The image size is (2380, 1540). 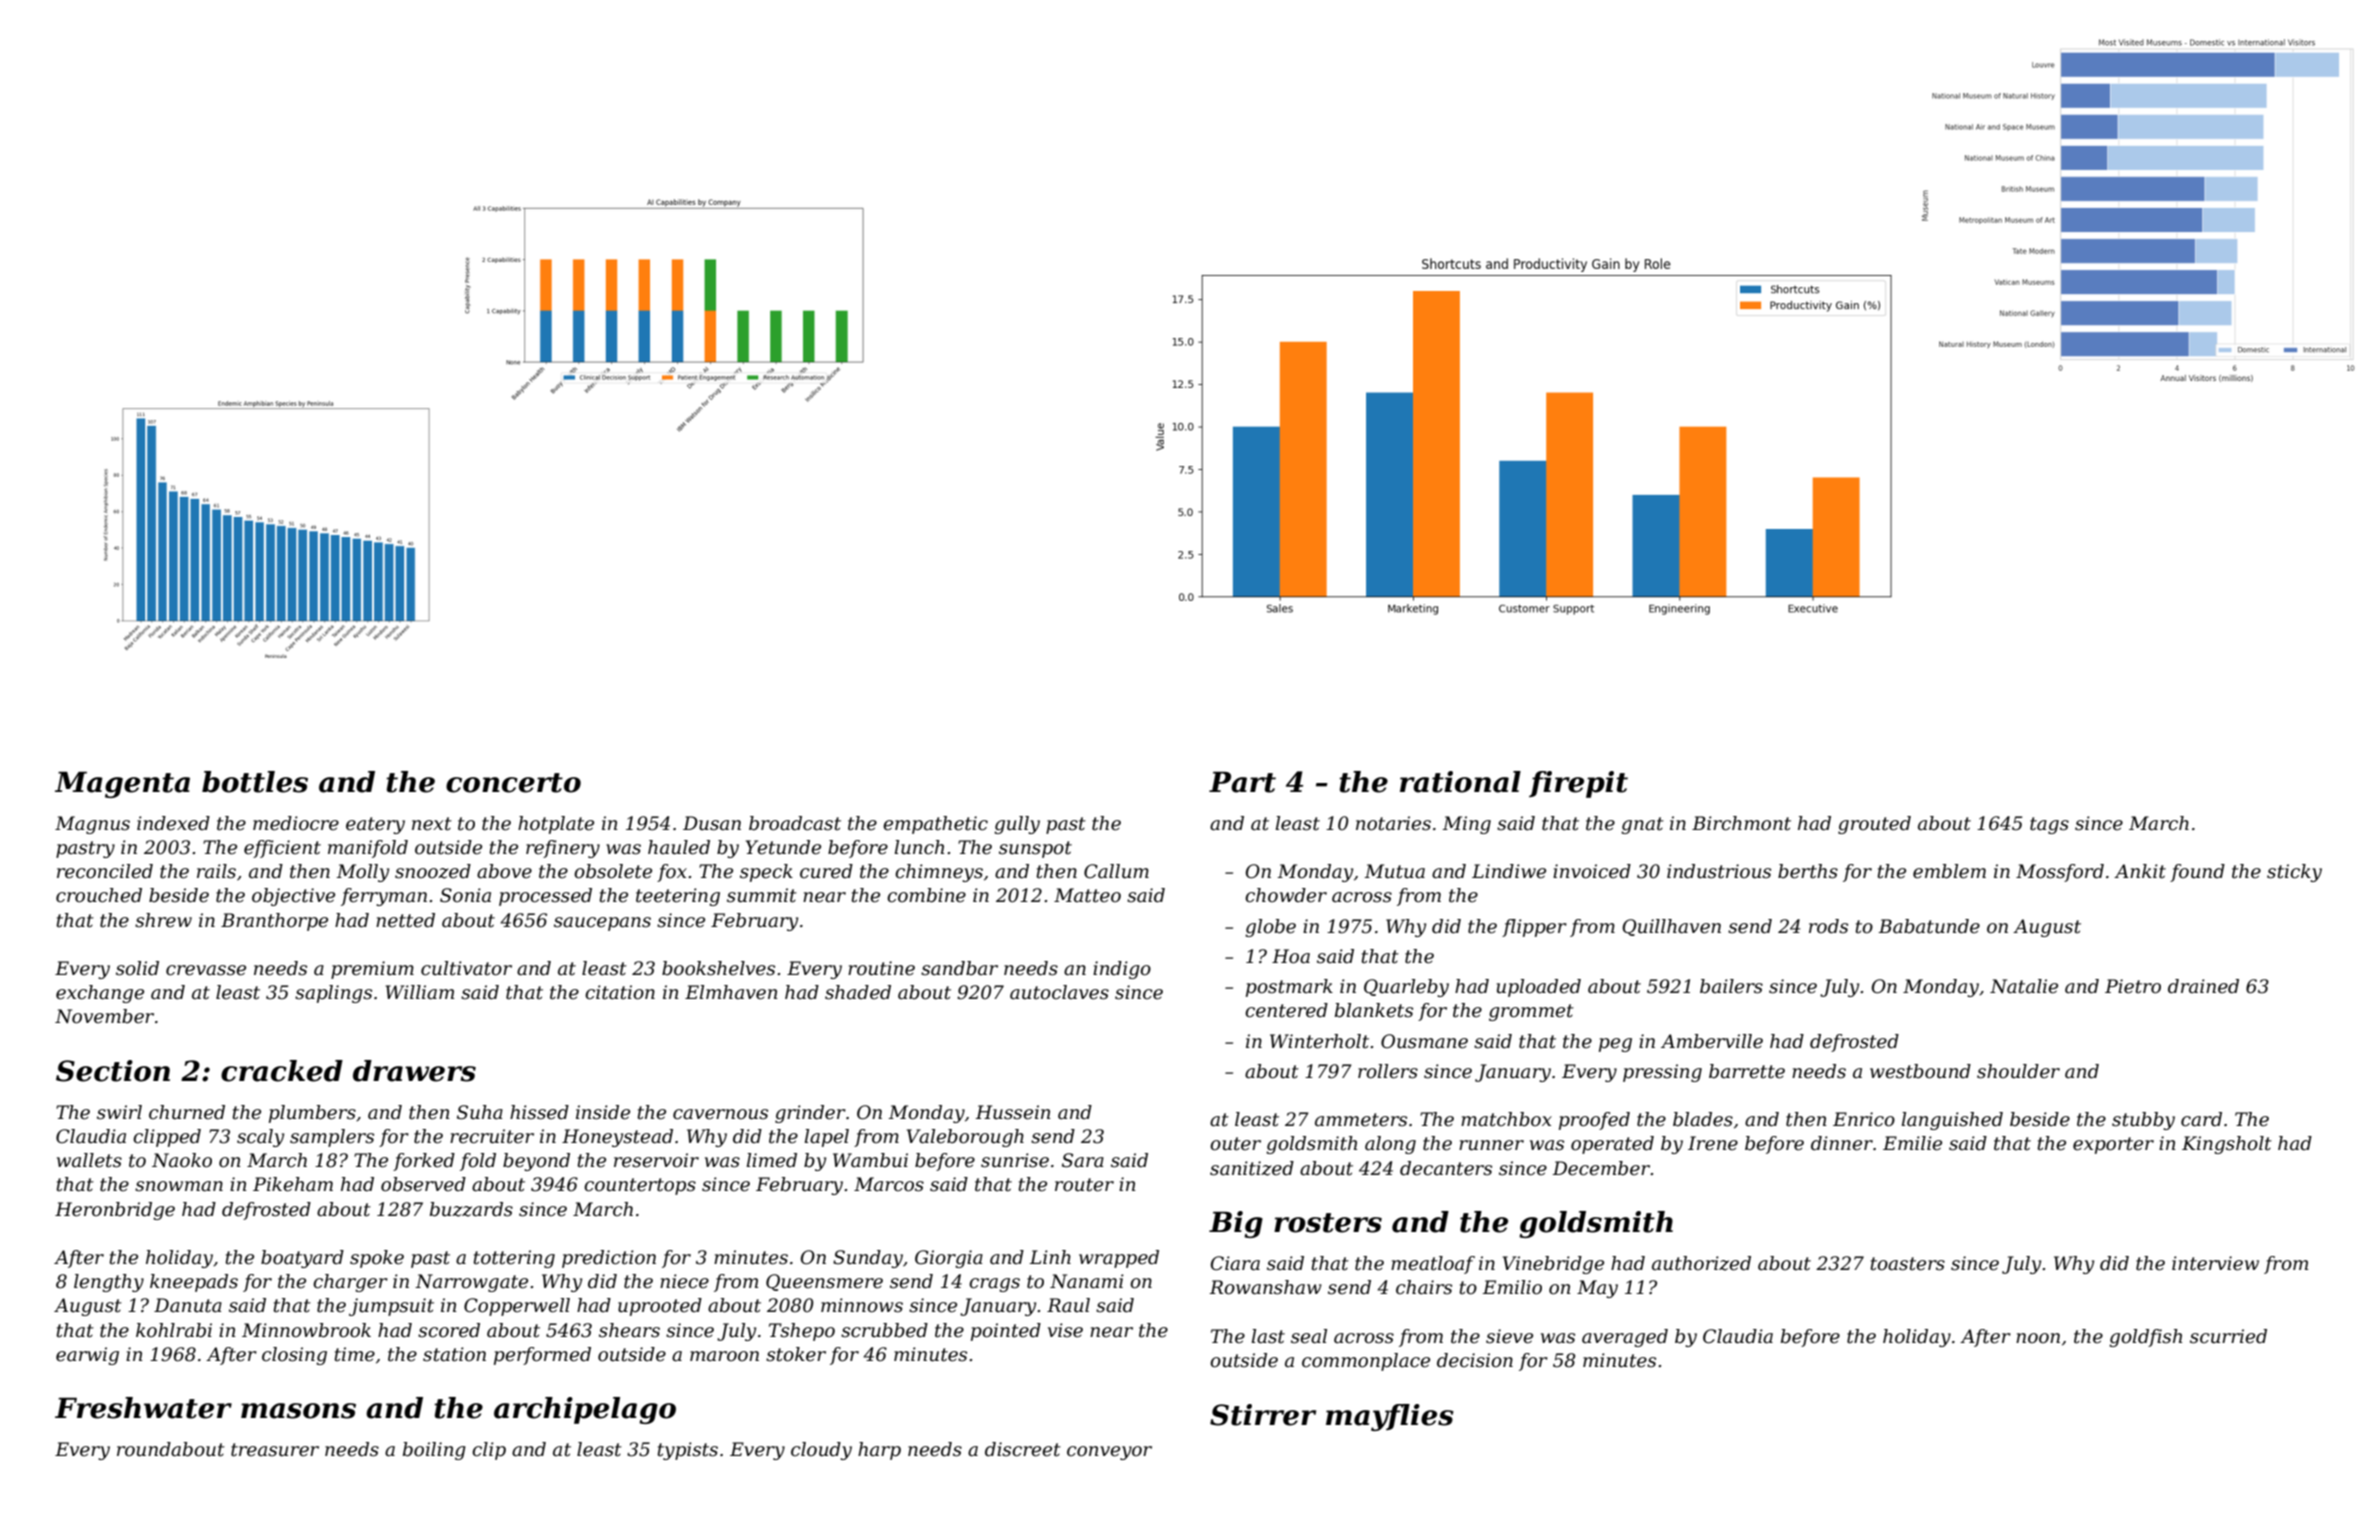 What do you see at coordinates (2215, 1263) in the screenshot?
I see `interview` at bounding box center [2215, 1263].
